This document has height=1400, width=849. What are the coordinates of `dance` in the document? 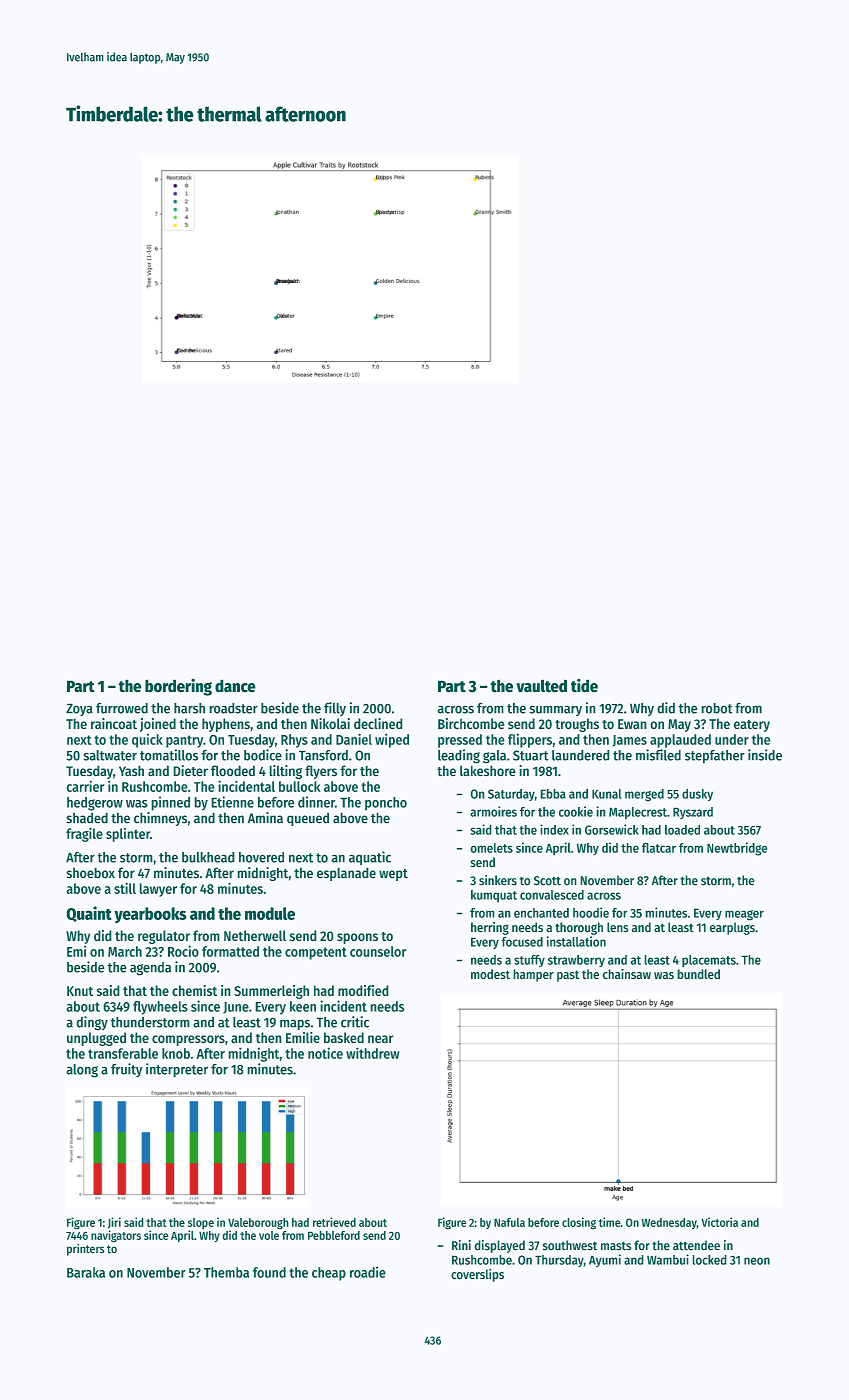 It's located at (235, 686).
